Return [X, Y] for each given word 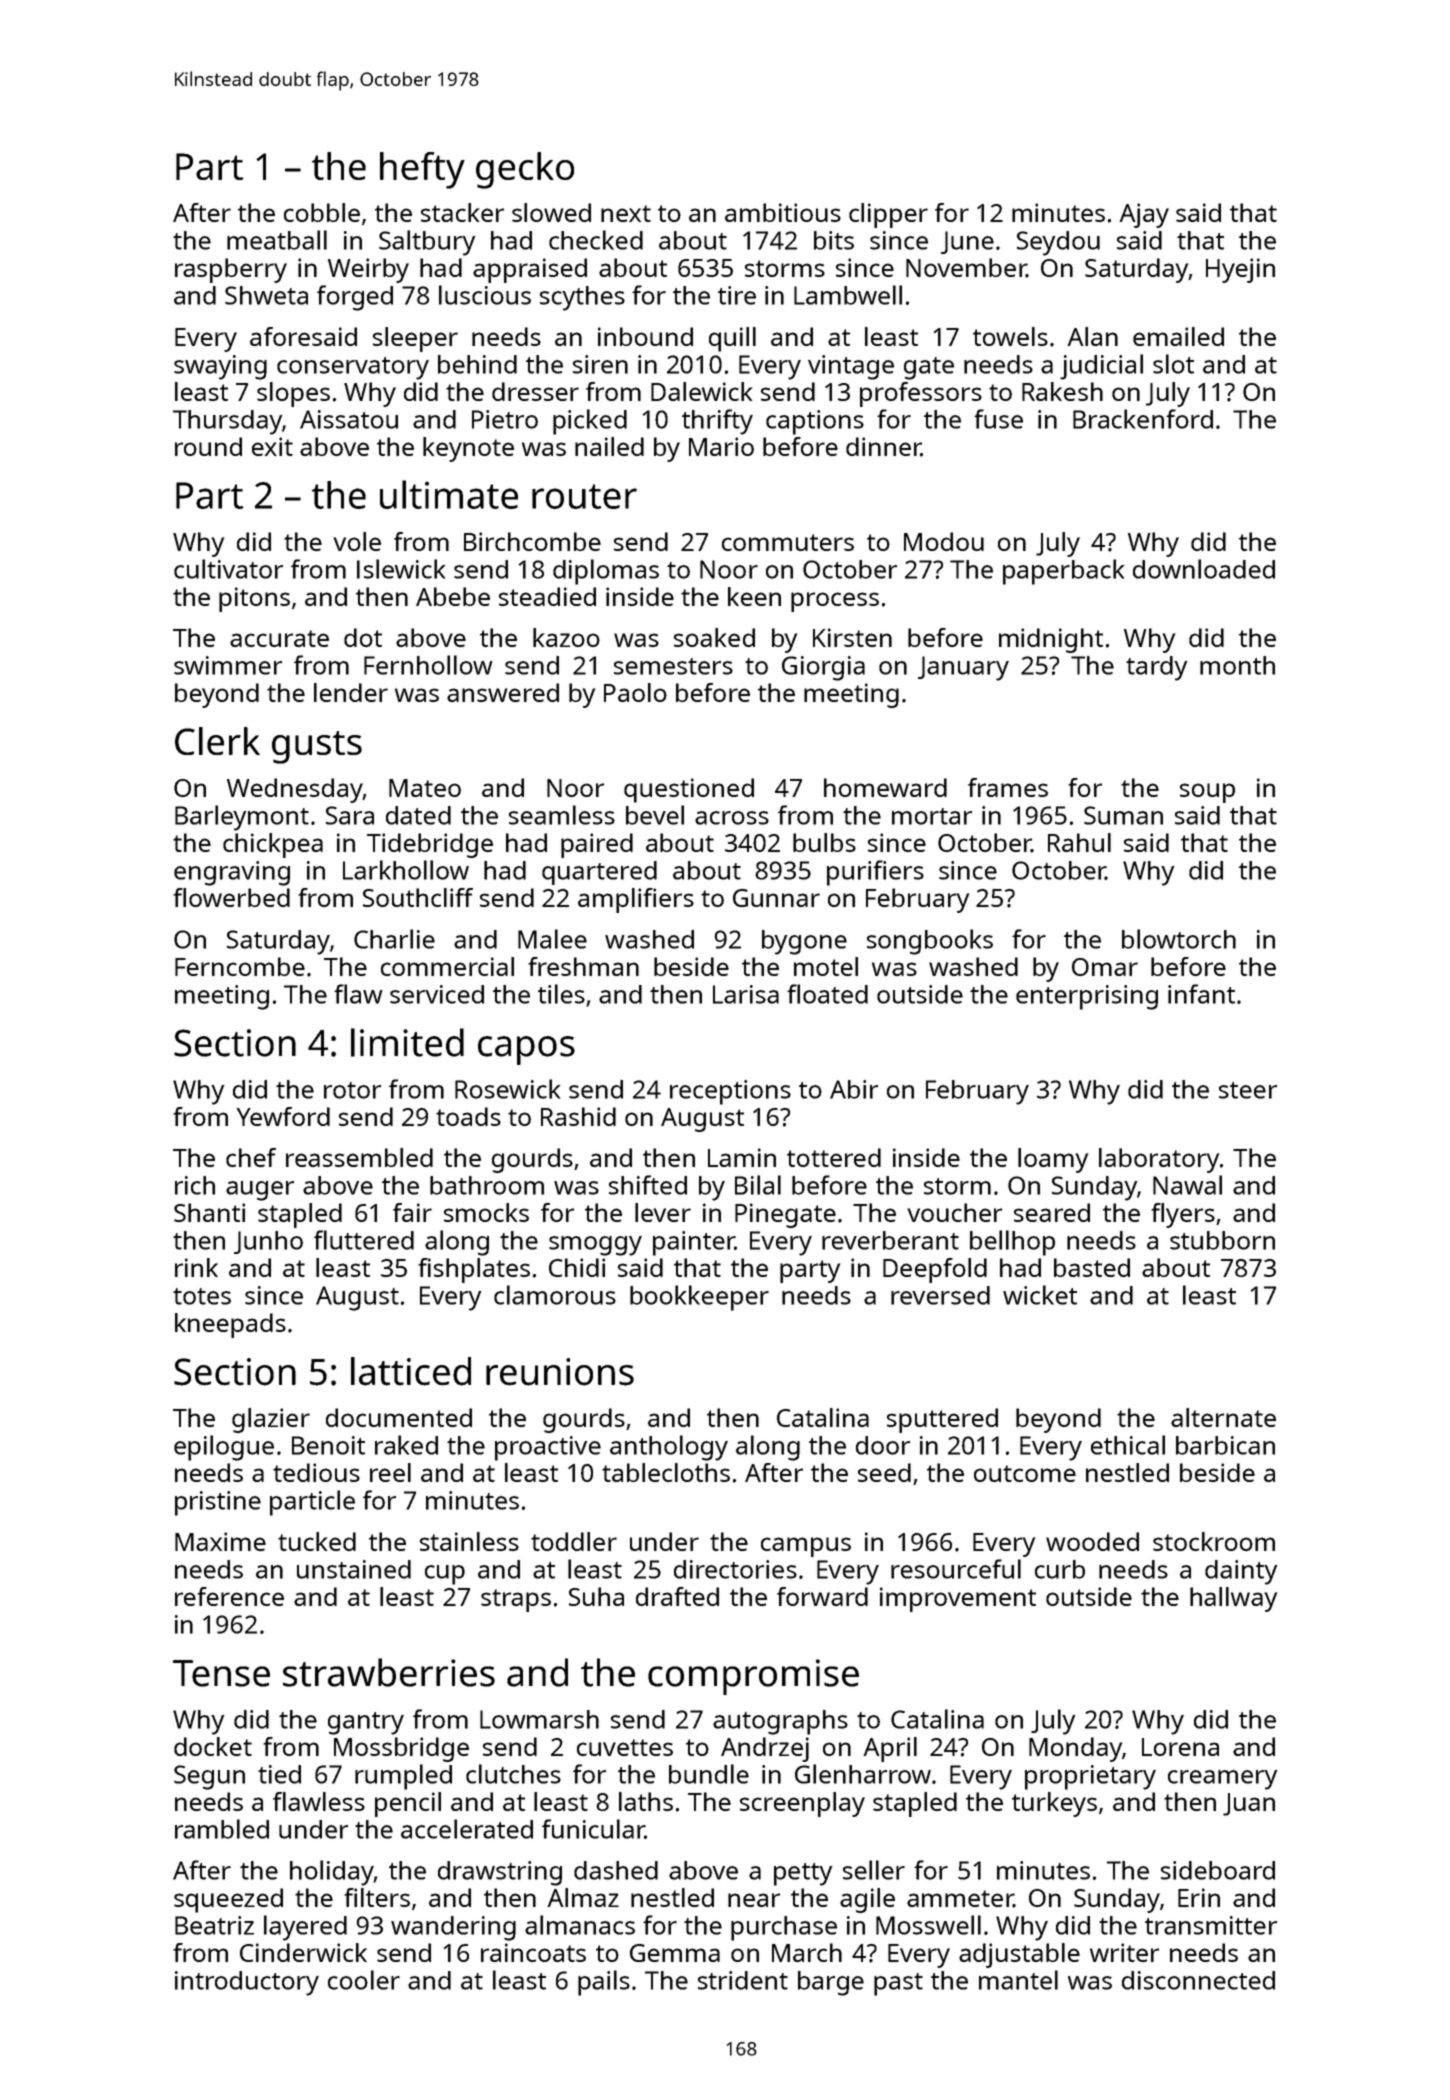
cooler [364, 1980]
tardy [1157, 668]
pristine [218, 1503]
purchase [784, 1928]
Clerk [217, 741]
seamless [562, 815]
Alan [1093, 336]
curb [1060, 1569]
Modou [944, 541]
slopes [293, 394]
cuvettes [625, 1747]
